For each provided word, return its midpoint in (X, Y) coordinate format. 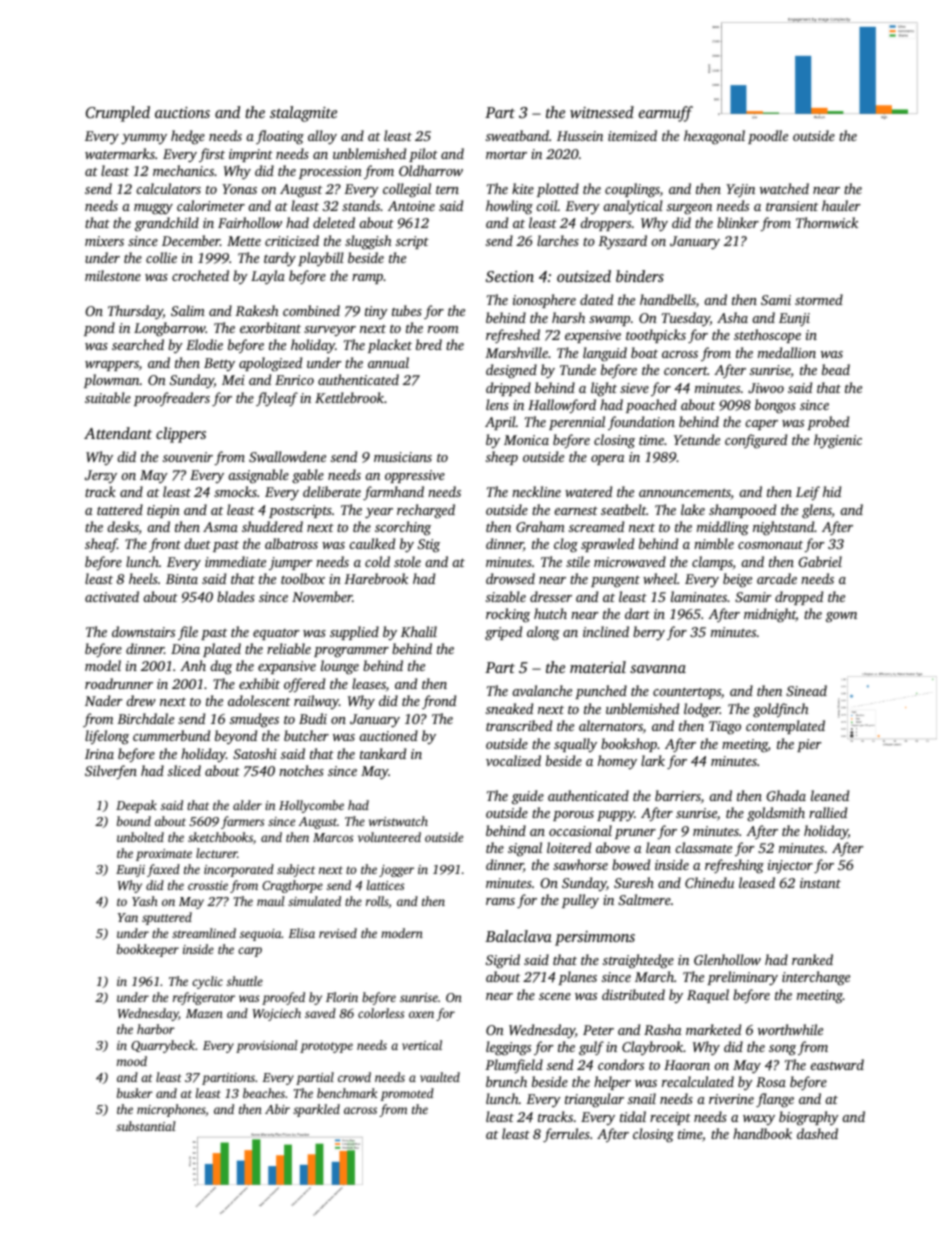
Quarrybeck (163, 1046)
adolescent (259, 700)
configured (756, 441)
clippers (181, 435)
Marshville (516, 352)
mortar (506, 154)
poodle (768, 137)
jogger (396, 871)
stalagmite (303, 114)
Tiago (725, 728)
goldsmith (776, 814)
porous (573, 816)
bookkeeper (148, 950)
